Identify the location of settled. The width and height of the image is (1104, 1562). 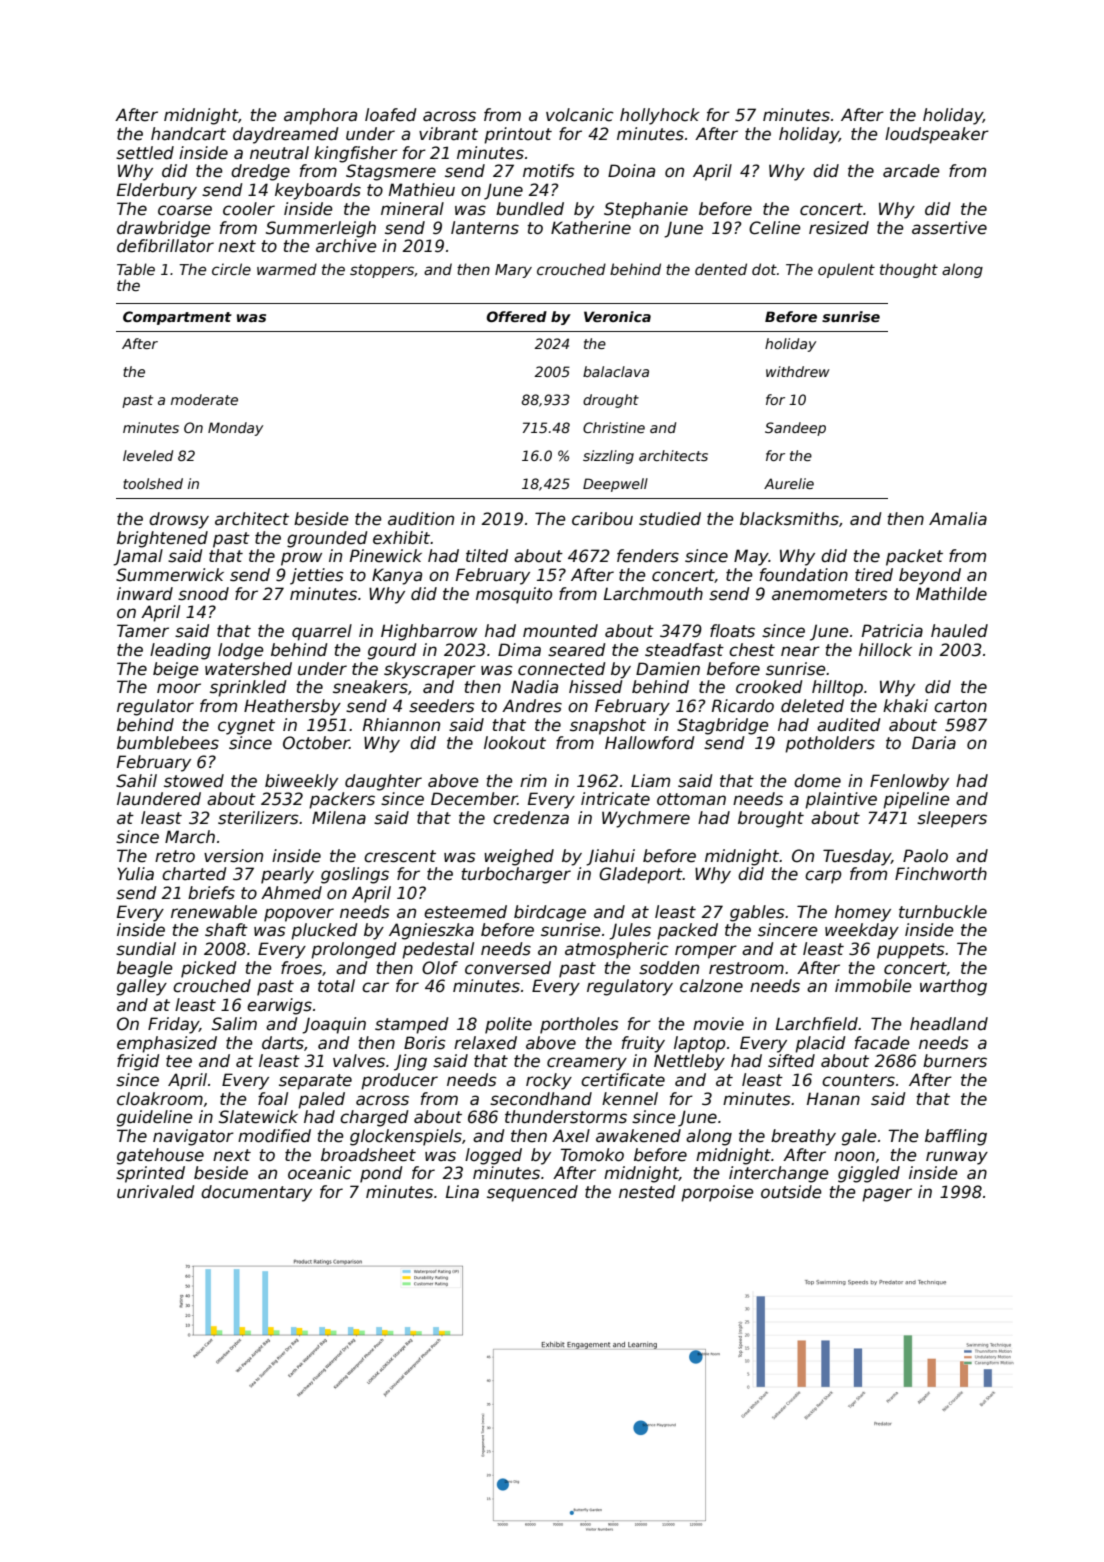
(145, 153).
